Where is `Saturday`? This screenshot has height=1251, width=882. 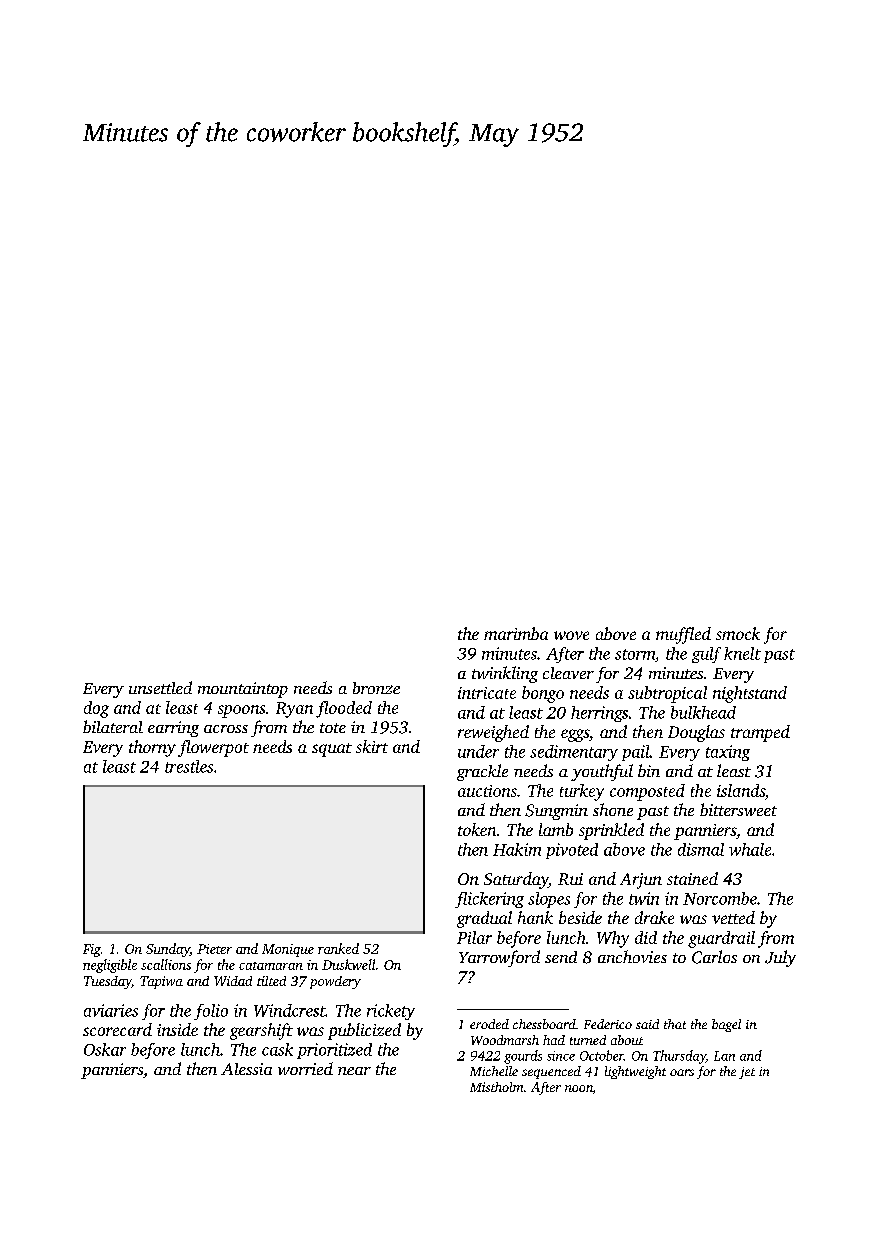
Saturday is located at coordinates (516, 880).
